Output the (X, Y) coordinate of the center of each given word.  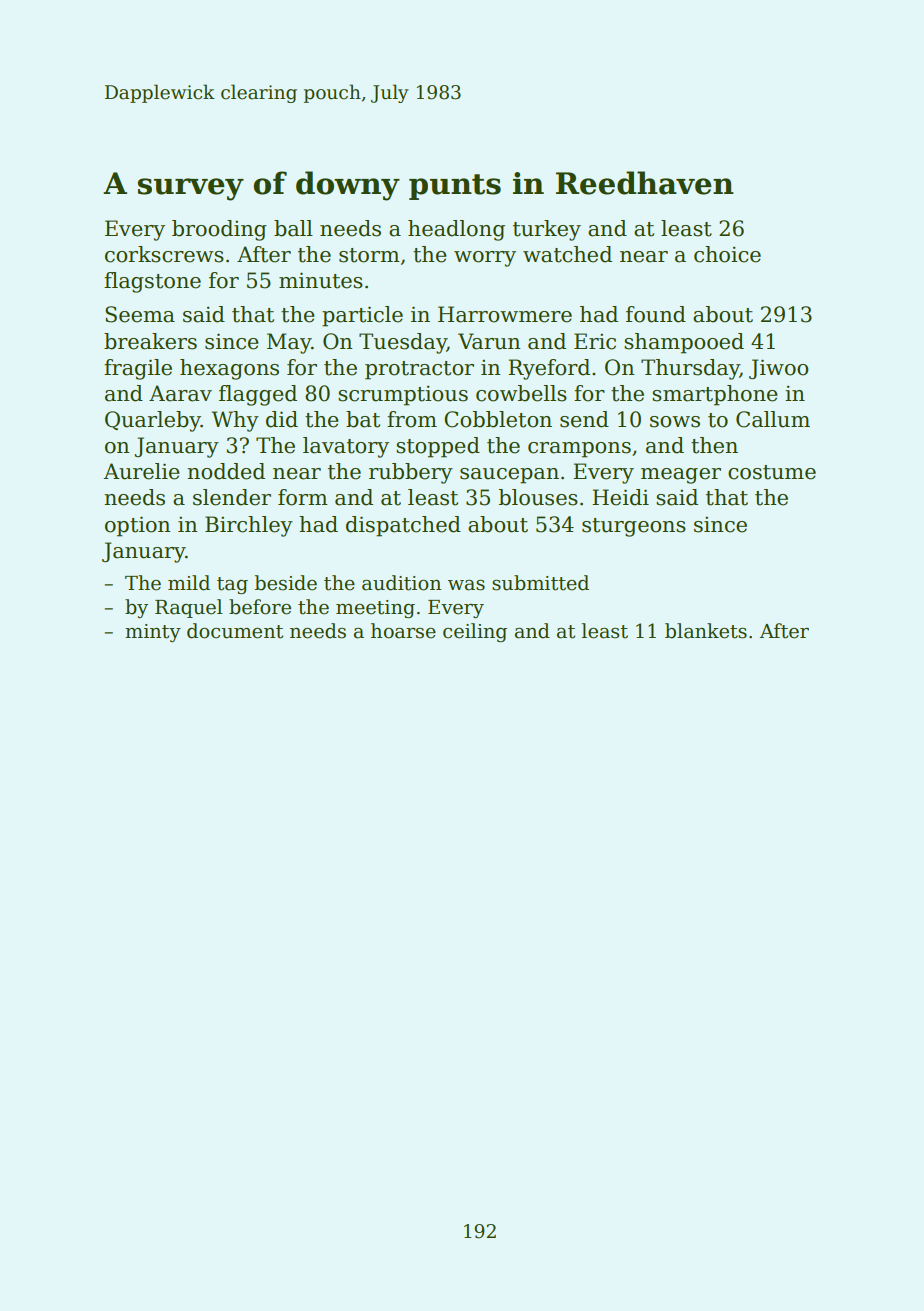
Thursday (690, 369)
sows (675, 422)
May (289, 343)
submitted (540, 583)
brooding (219, 230)
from (412, 419)
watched (567, 254)
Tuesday (403, 343)
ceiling (475, 632)
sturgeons (634, 527)
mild (189, 583)
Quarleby (153, 421)
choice (727, 254)
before (260, 607)
